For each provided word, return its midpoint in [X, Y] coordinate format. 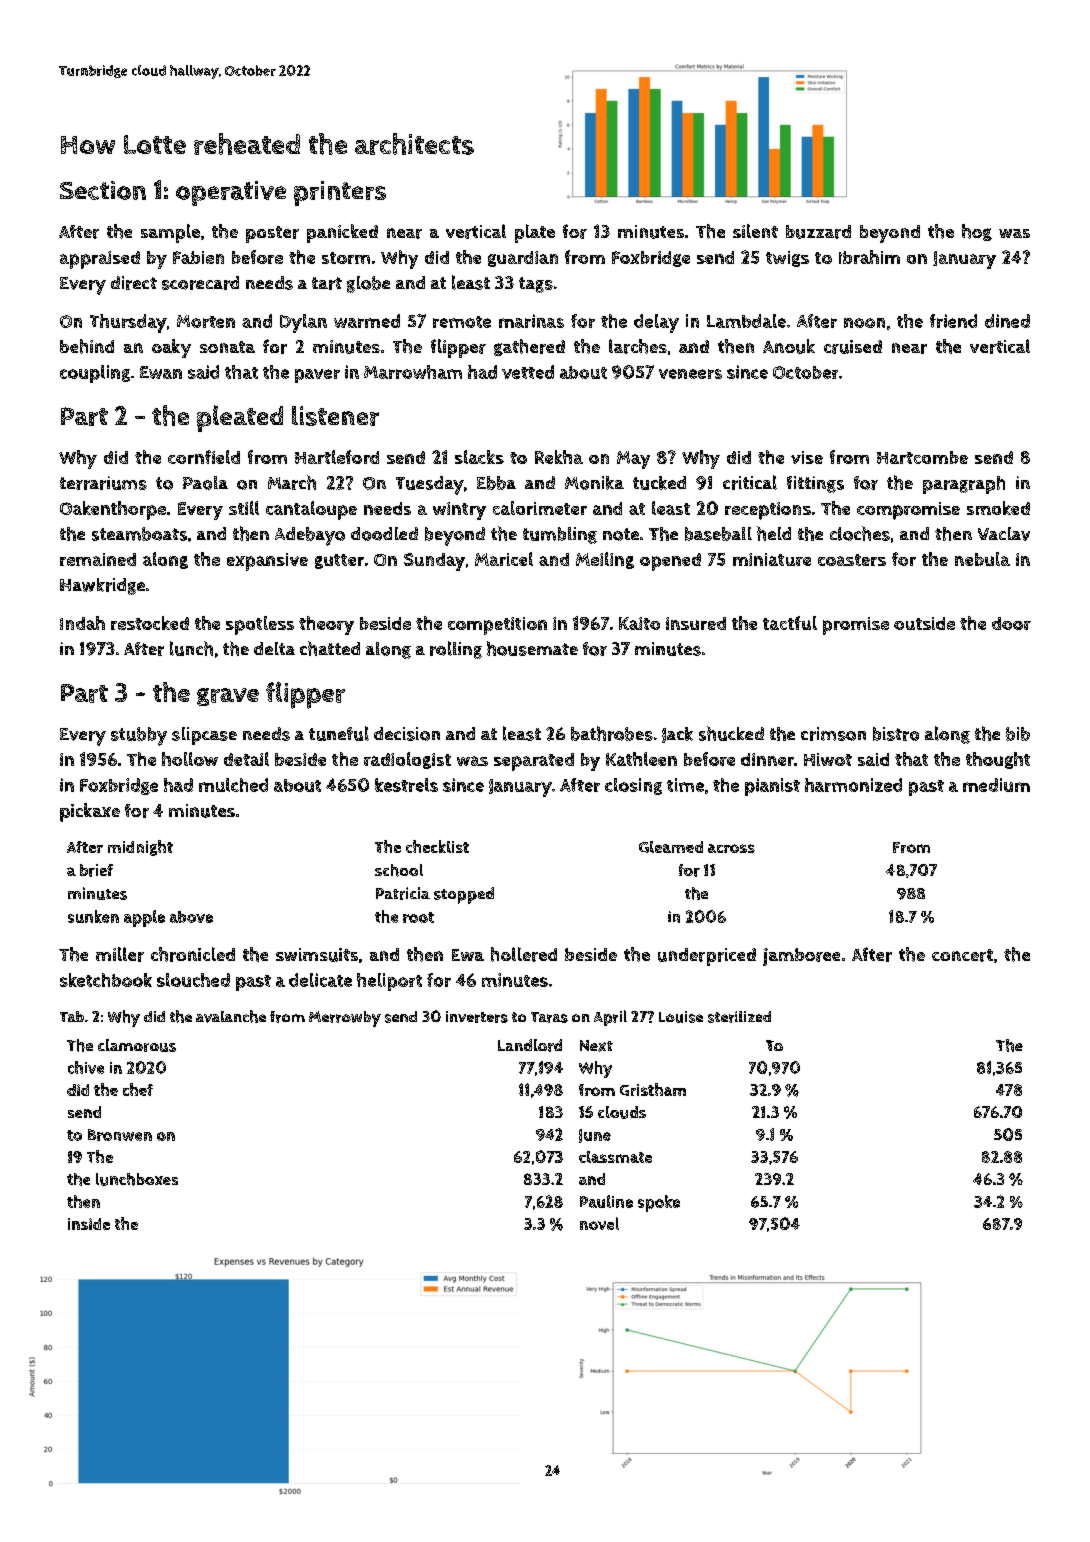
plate [535, 233]
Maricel [504, 559]
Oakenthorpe [113, 510]
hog [977, 232]
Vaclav [1004, 534]
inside [89, 1224]
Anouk [789, 346]
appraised [100, 260]
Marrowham [413, 372]
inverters [477, 1017]
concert [962, 955]
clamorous [137, 1045]
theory [326, 625]
